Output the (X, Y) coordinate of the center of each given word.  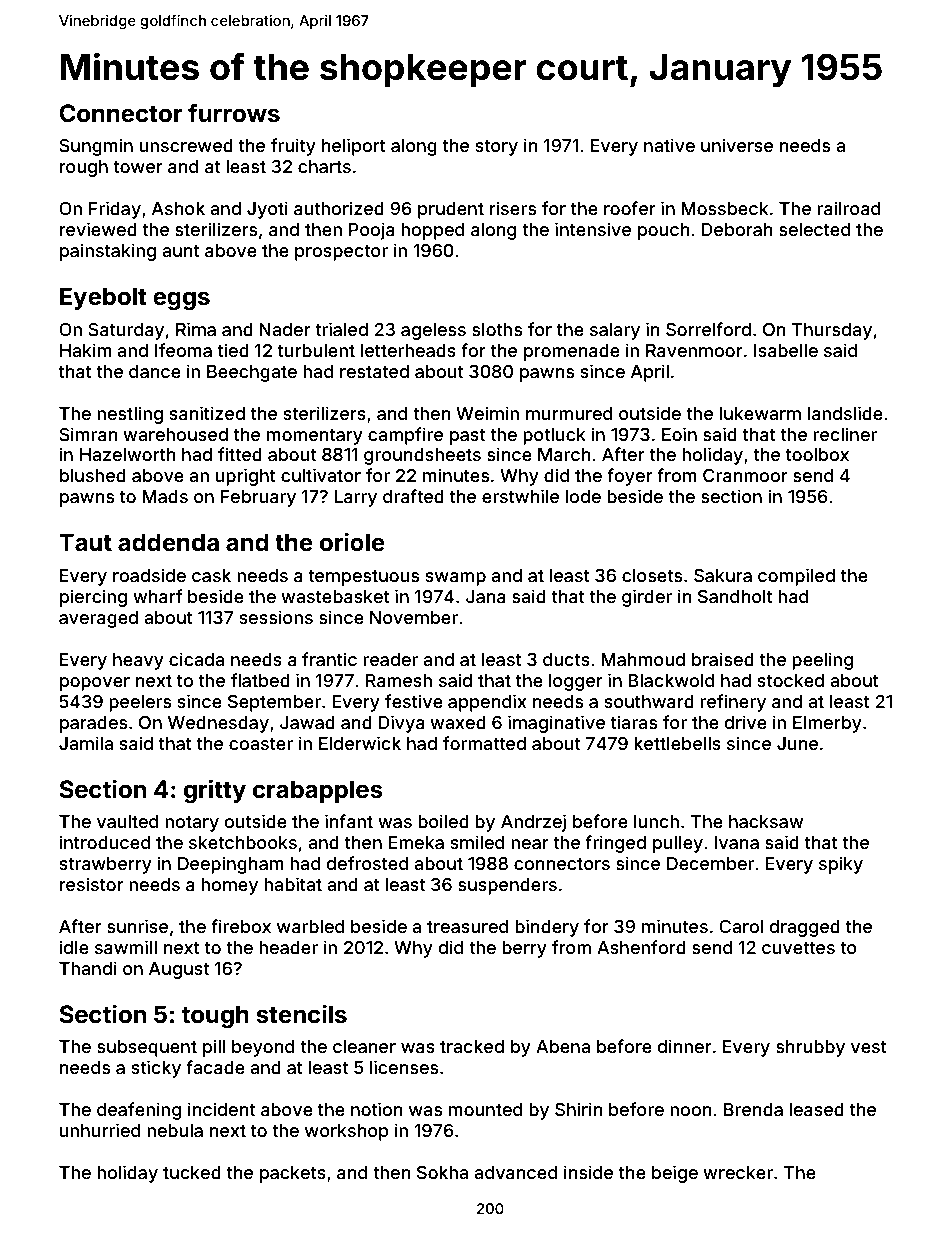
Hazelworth (127, 454)
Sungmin (96, 147)
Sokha (442, 1172)
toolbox (817, 454)
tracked (472, 1046)
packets (293, 1174)
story (496, 148)
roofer (630, 208)
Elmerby (827, 724)
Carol (741, 926)
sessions (276, 617)
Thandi (88, 968)
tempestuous (363, 578)
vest (869, 1047)
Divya (401, 724)
